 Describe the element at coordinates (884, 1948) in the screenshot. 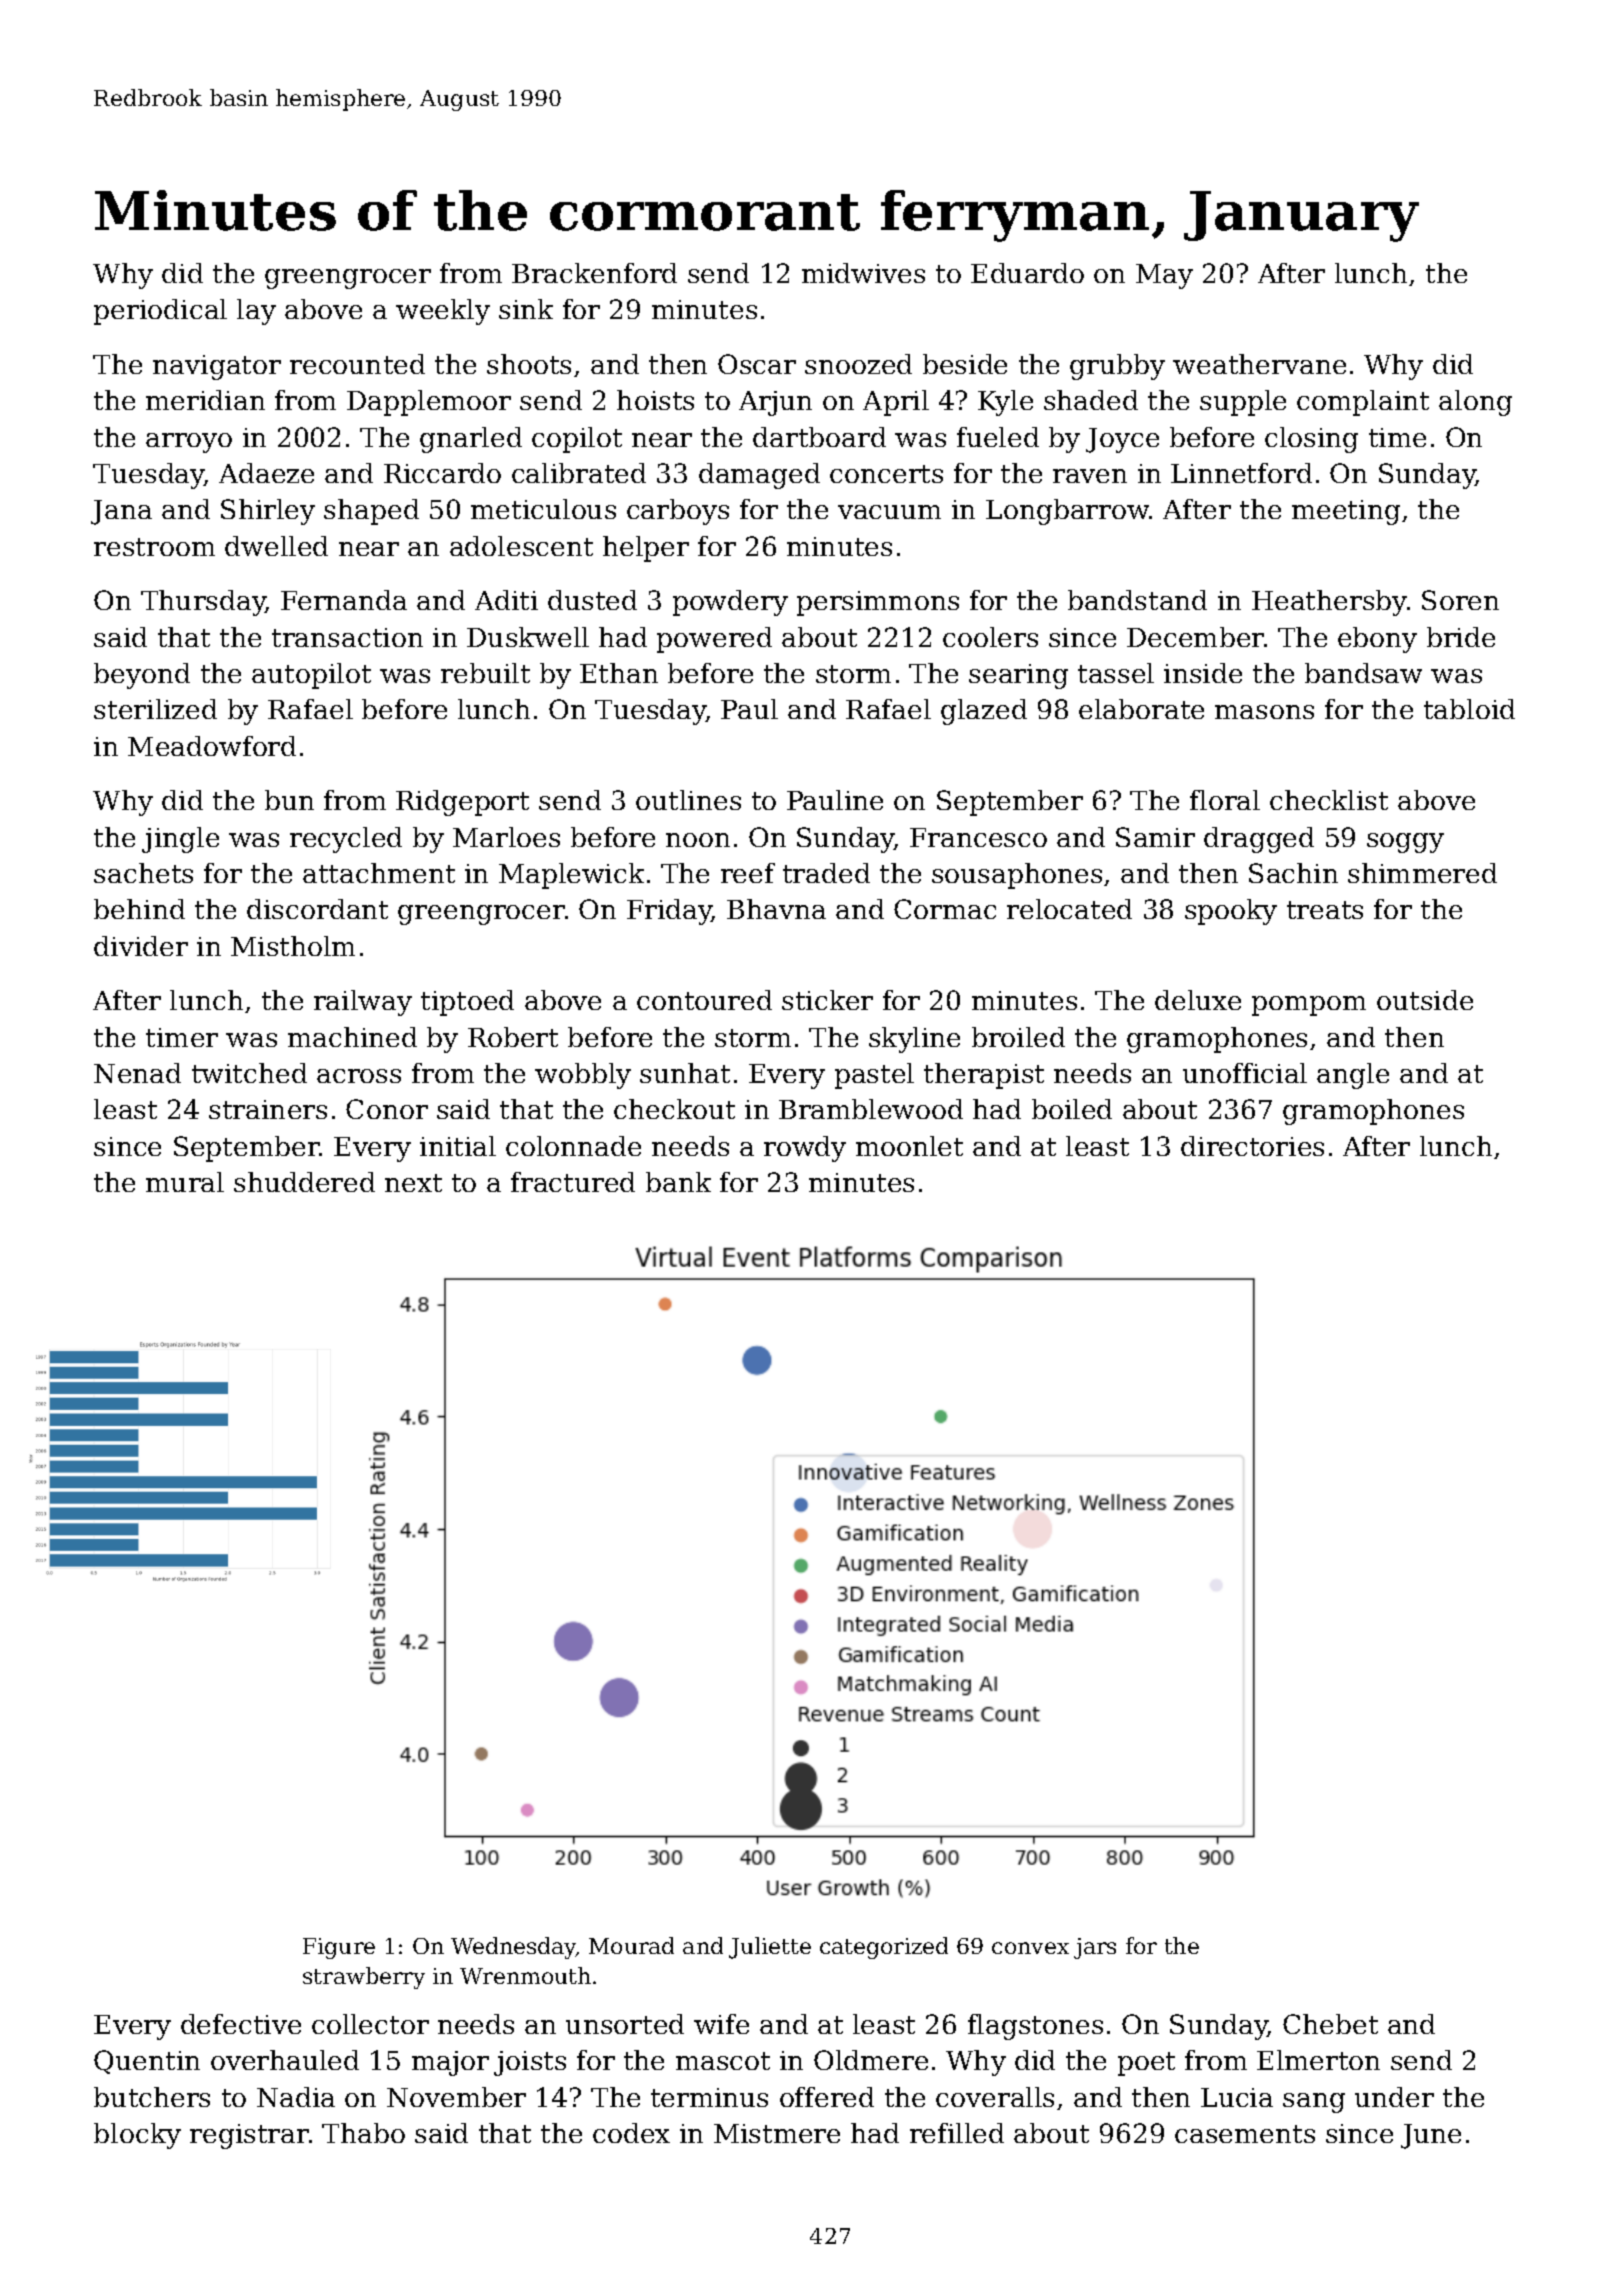

I see `categorized` at that location.
